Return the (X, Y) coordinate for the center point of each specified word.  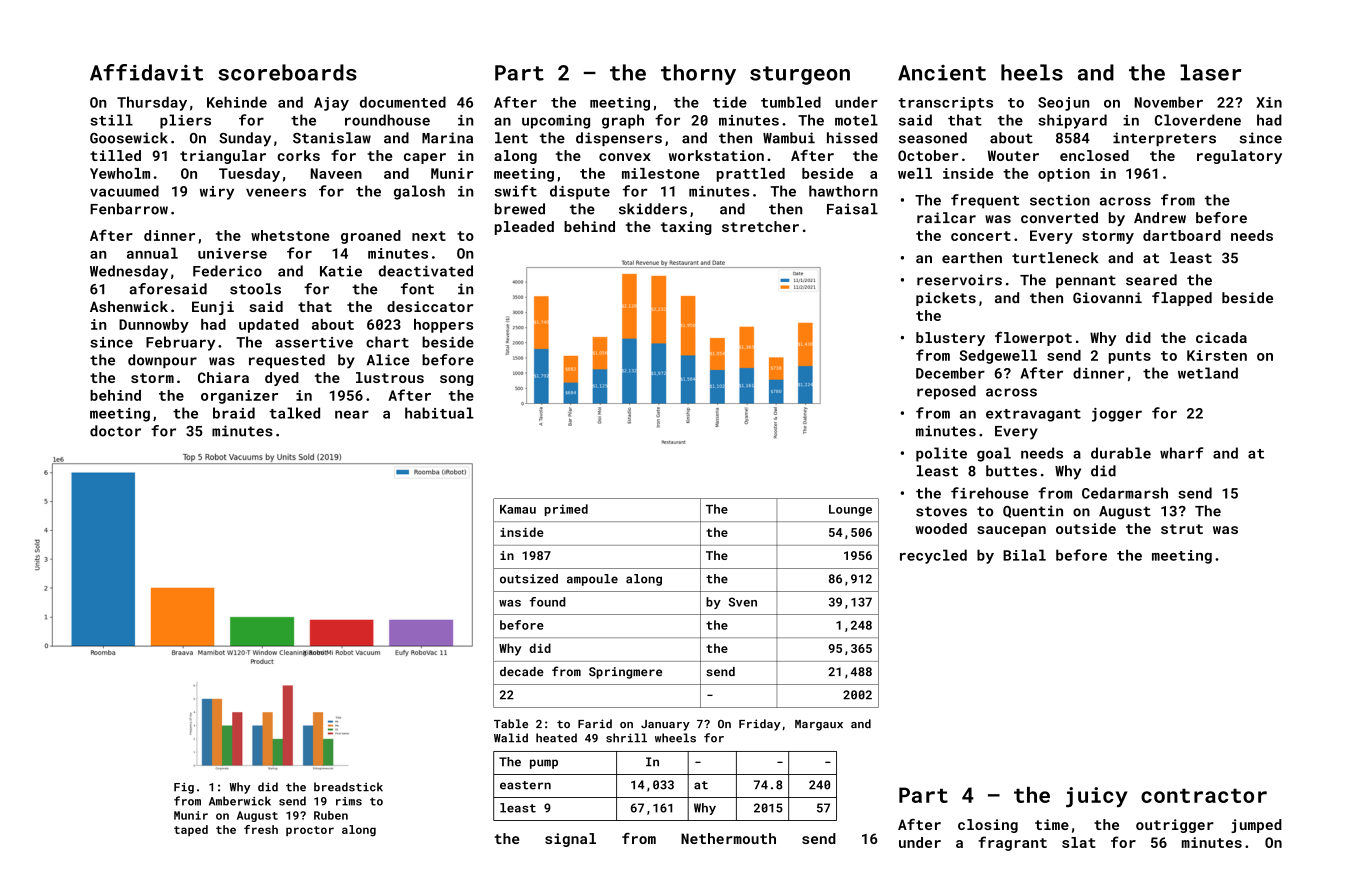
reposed (946, 392)
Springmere (625, 673)
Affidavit (146, 72)
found (548, 602)
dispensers (619, 139)
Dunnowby (154, 326)
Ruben (331, 815)
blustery (950, 339)
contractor (1204, 796)
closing (988, 826)
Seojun (1063, 104)
